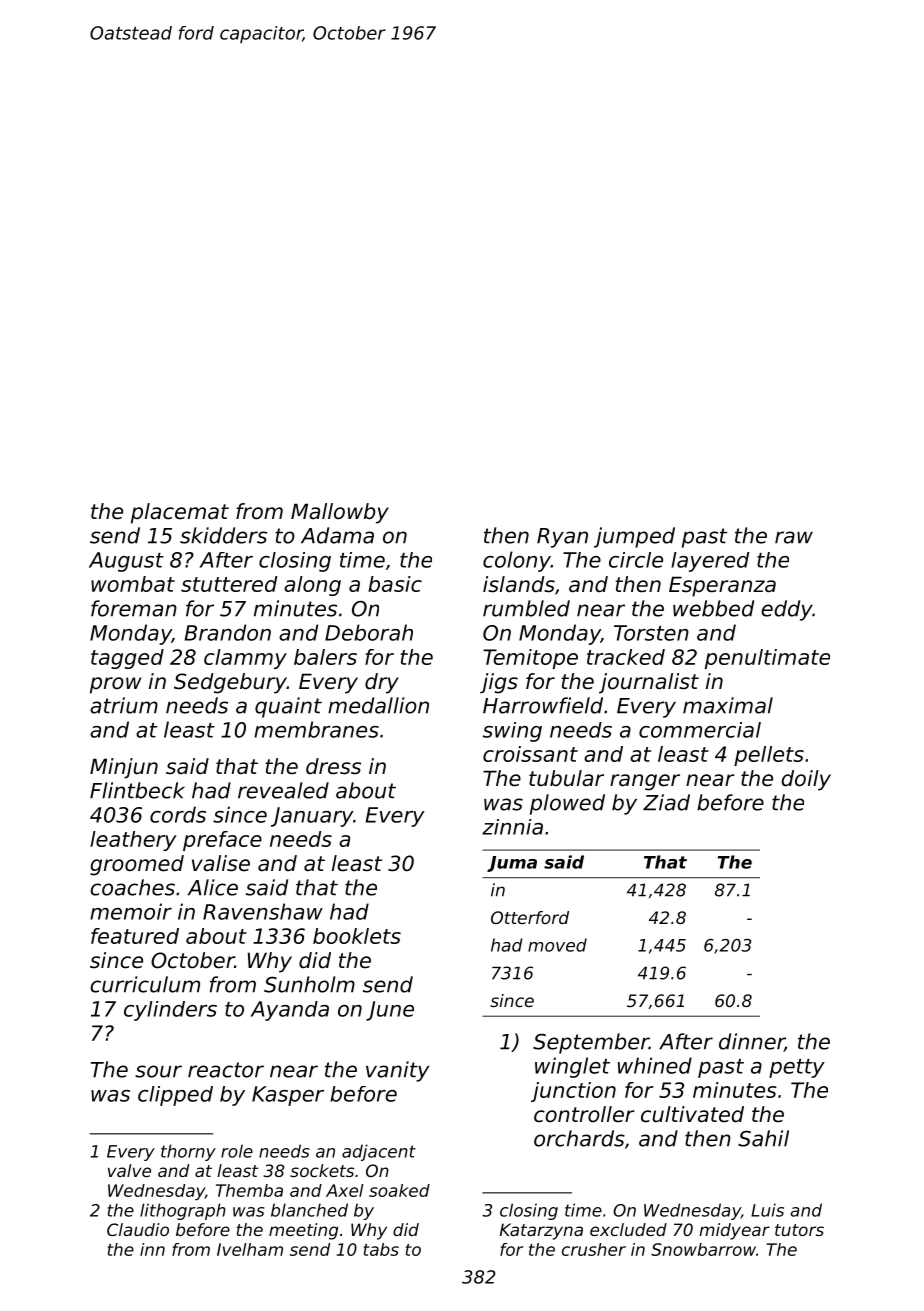  Describe the element at coordinates (138, 1229) in the image. I see `Claudio` at that location.
